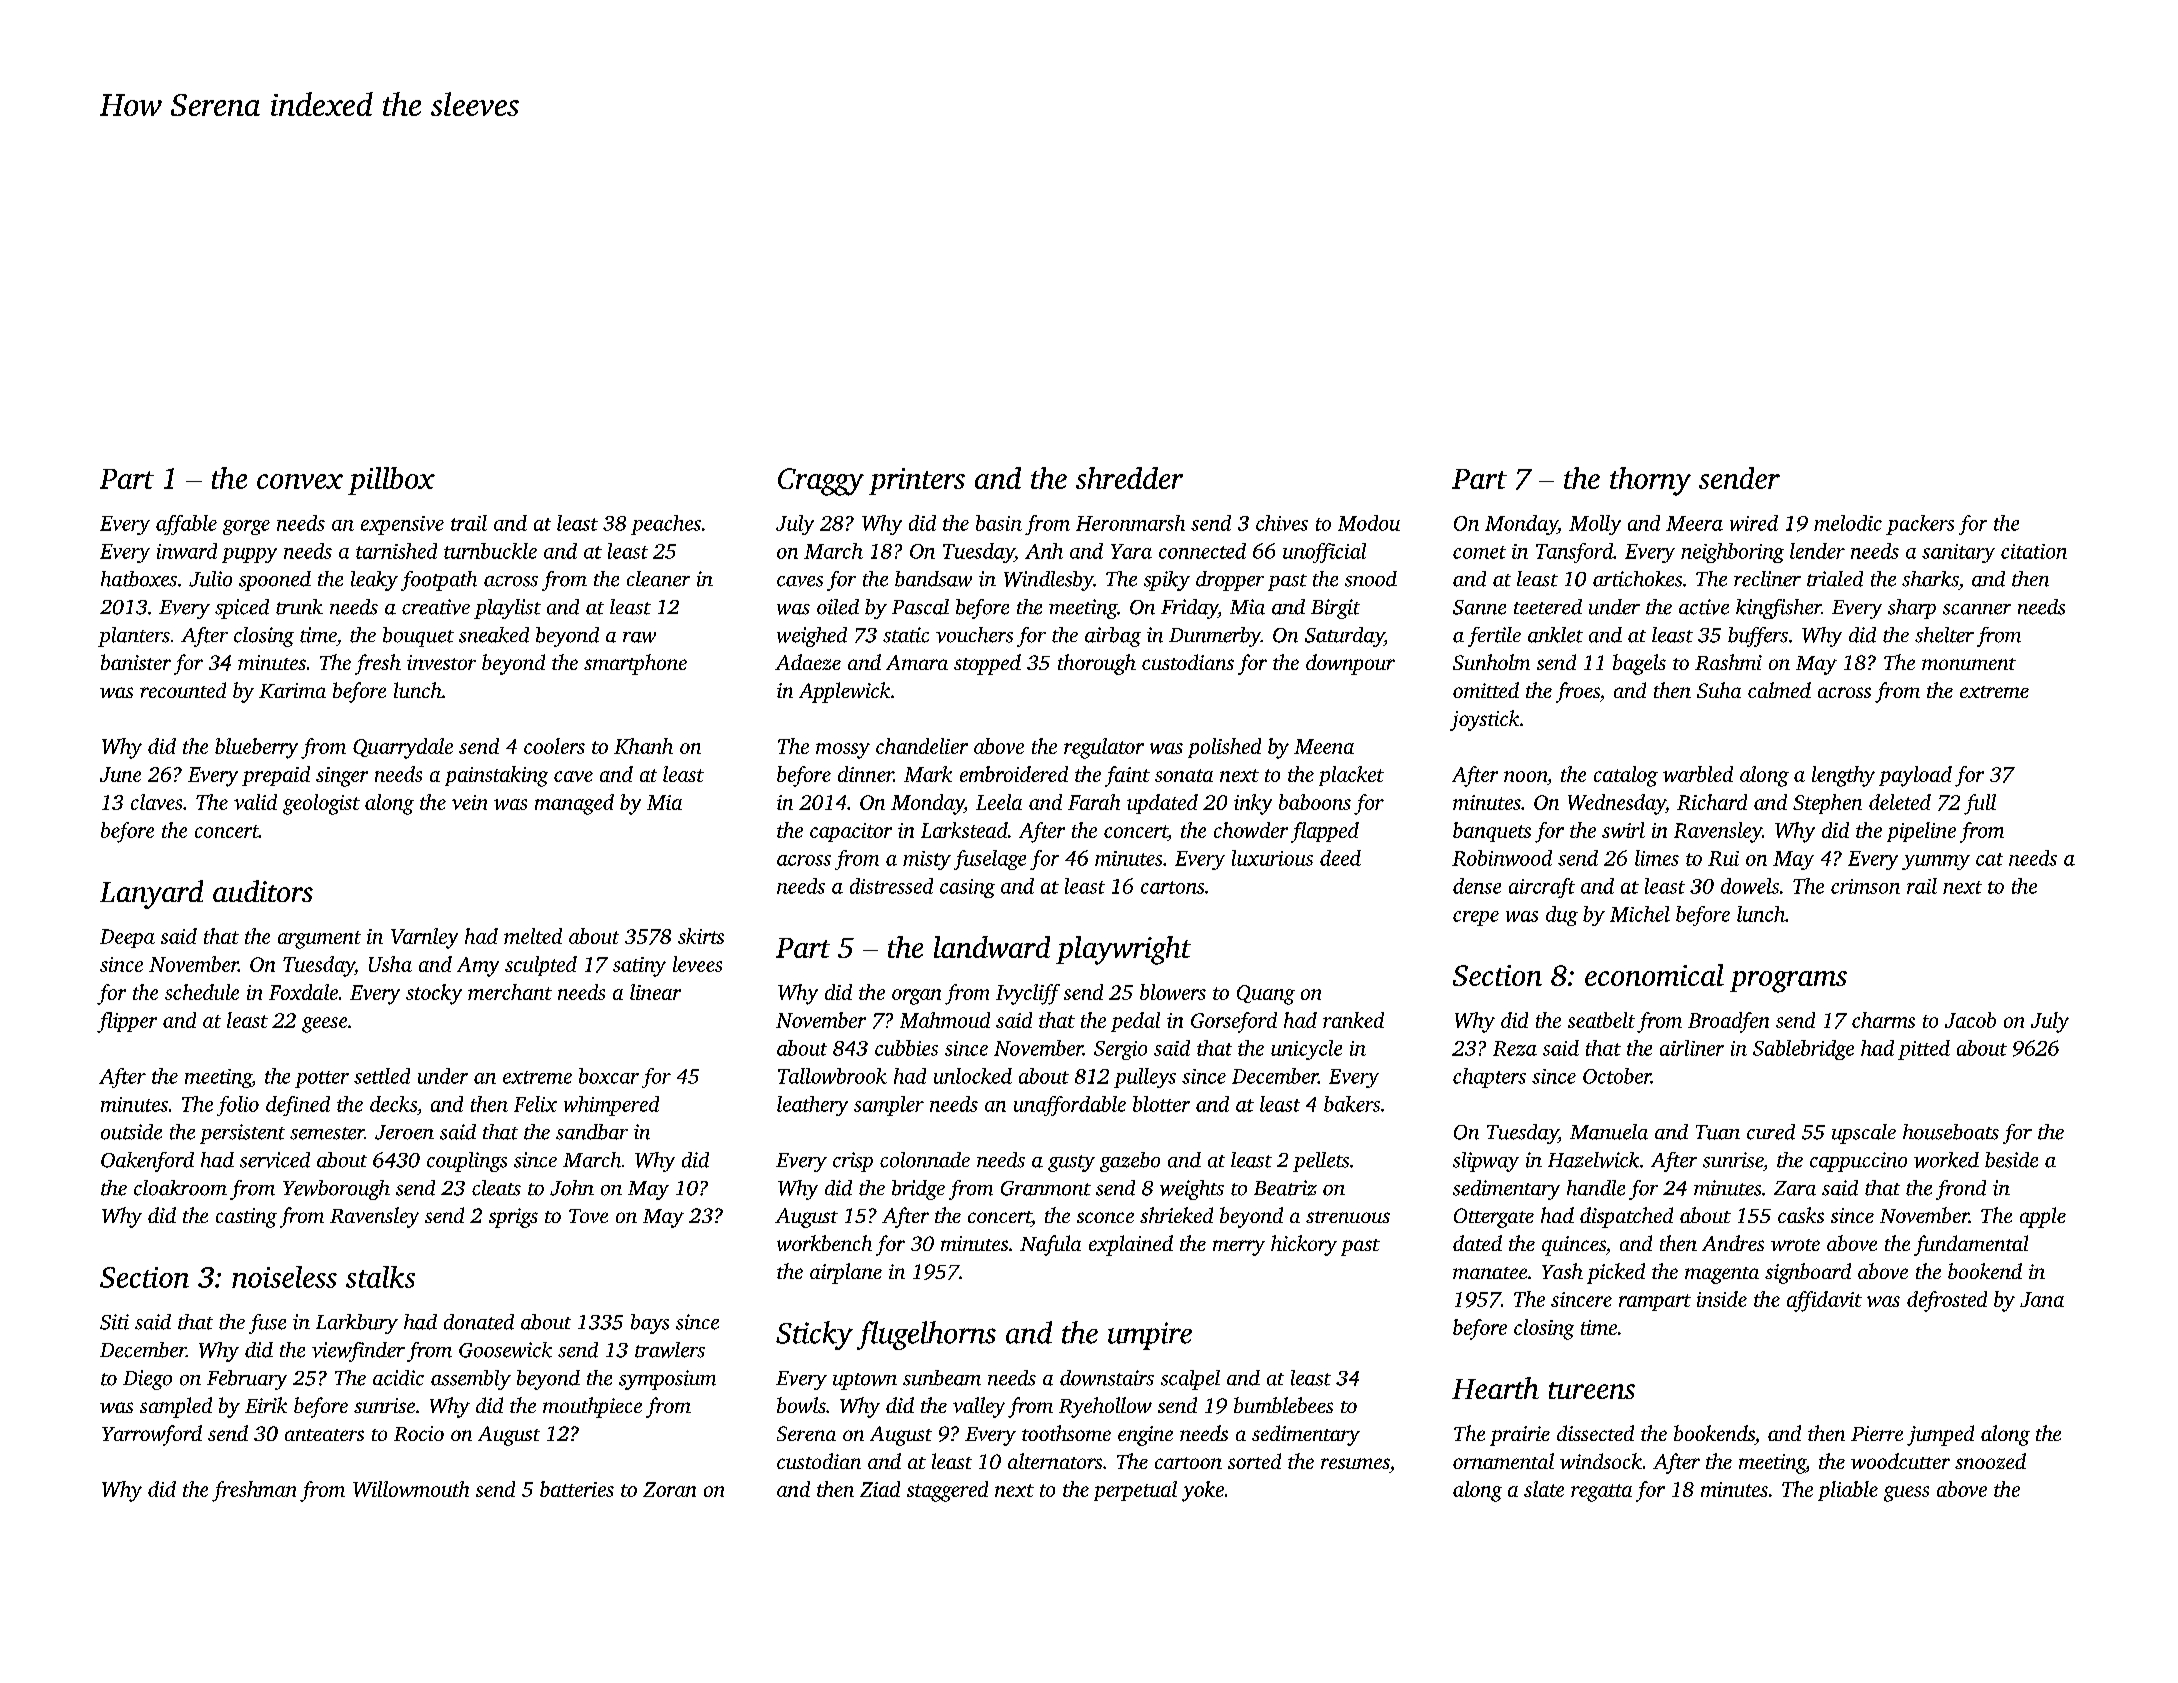  I want to click on trunk, so click(299, 607).
